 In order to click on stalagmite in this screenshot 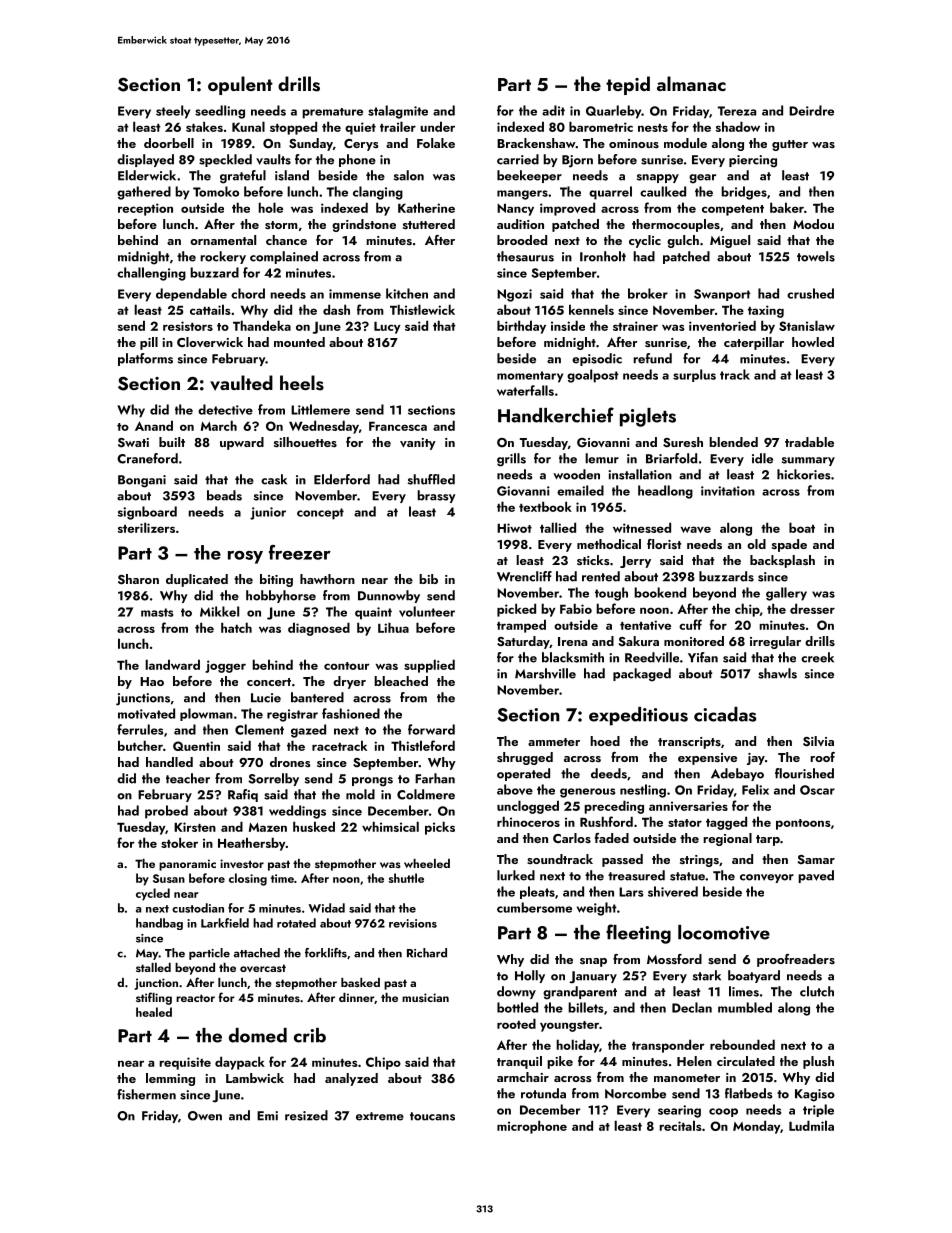, I will do `click(398, 112)`.
